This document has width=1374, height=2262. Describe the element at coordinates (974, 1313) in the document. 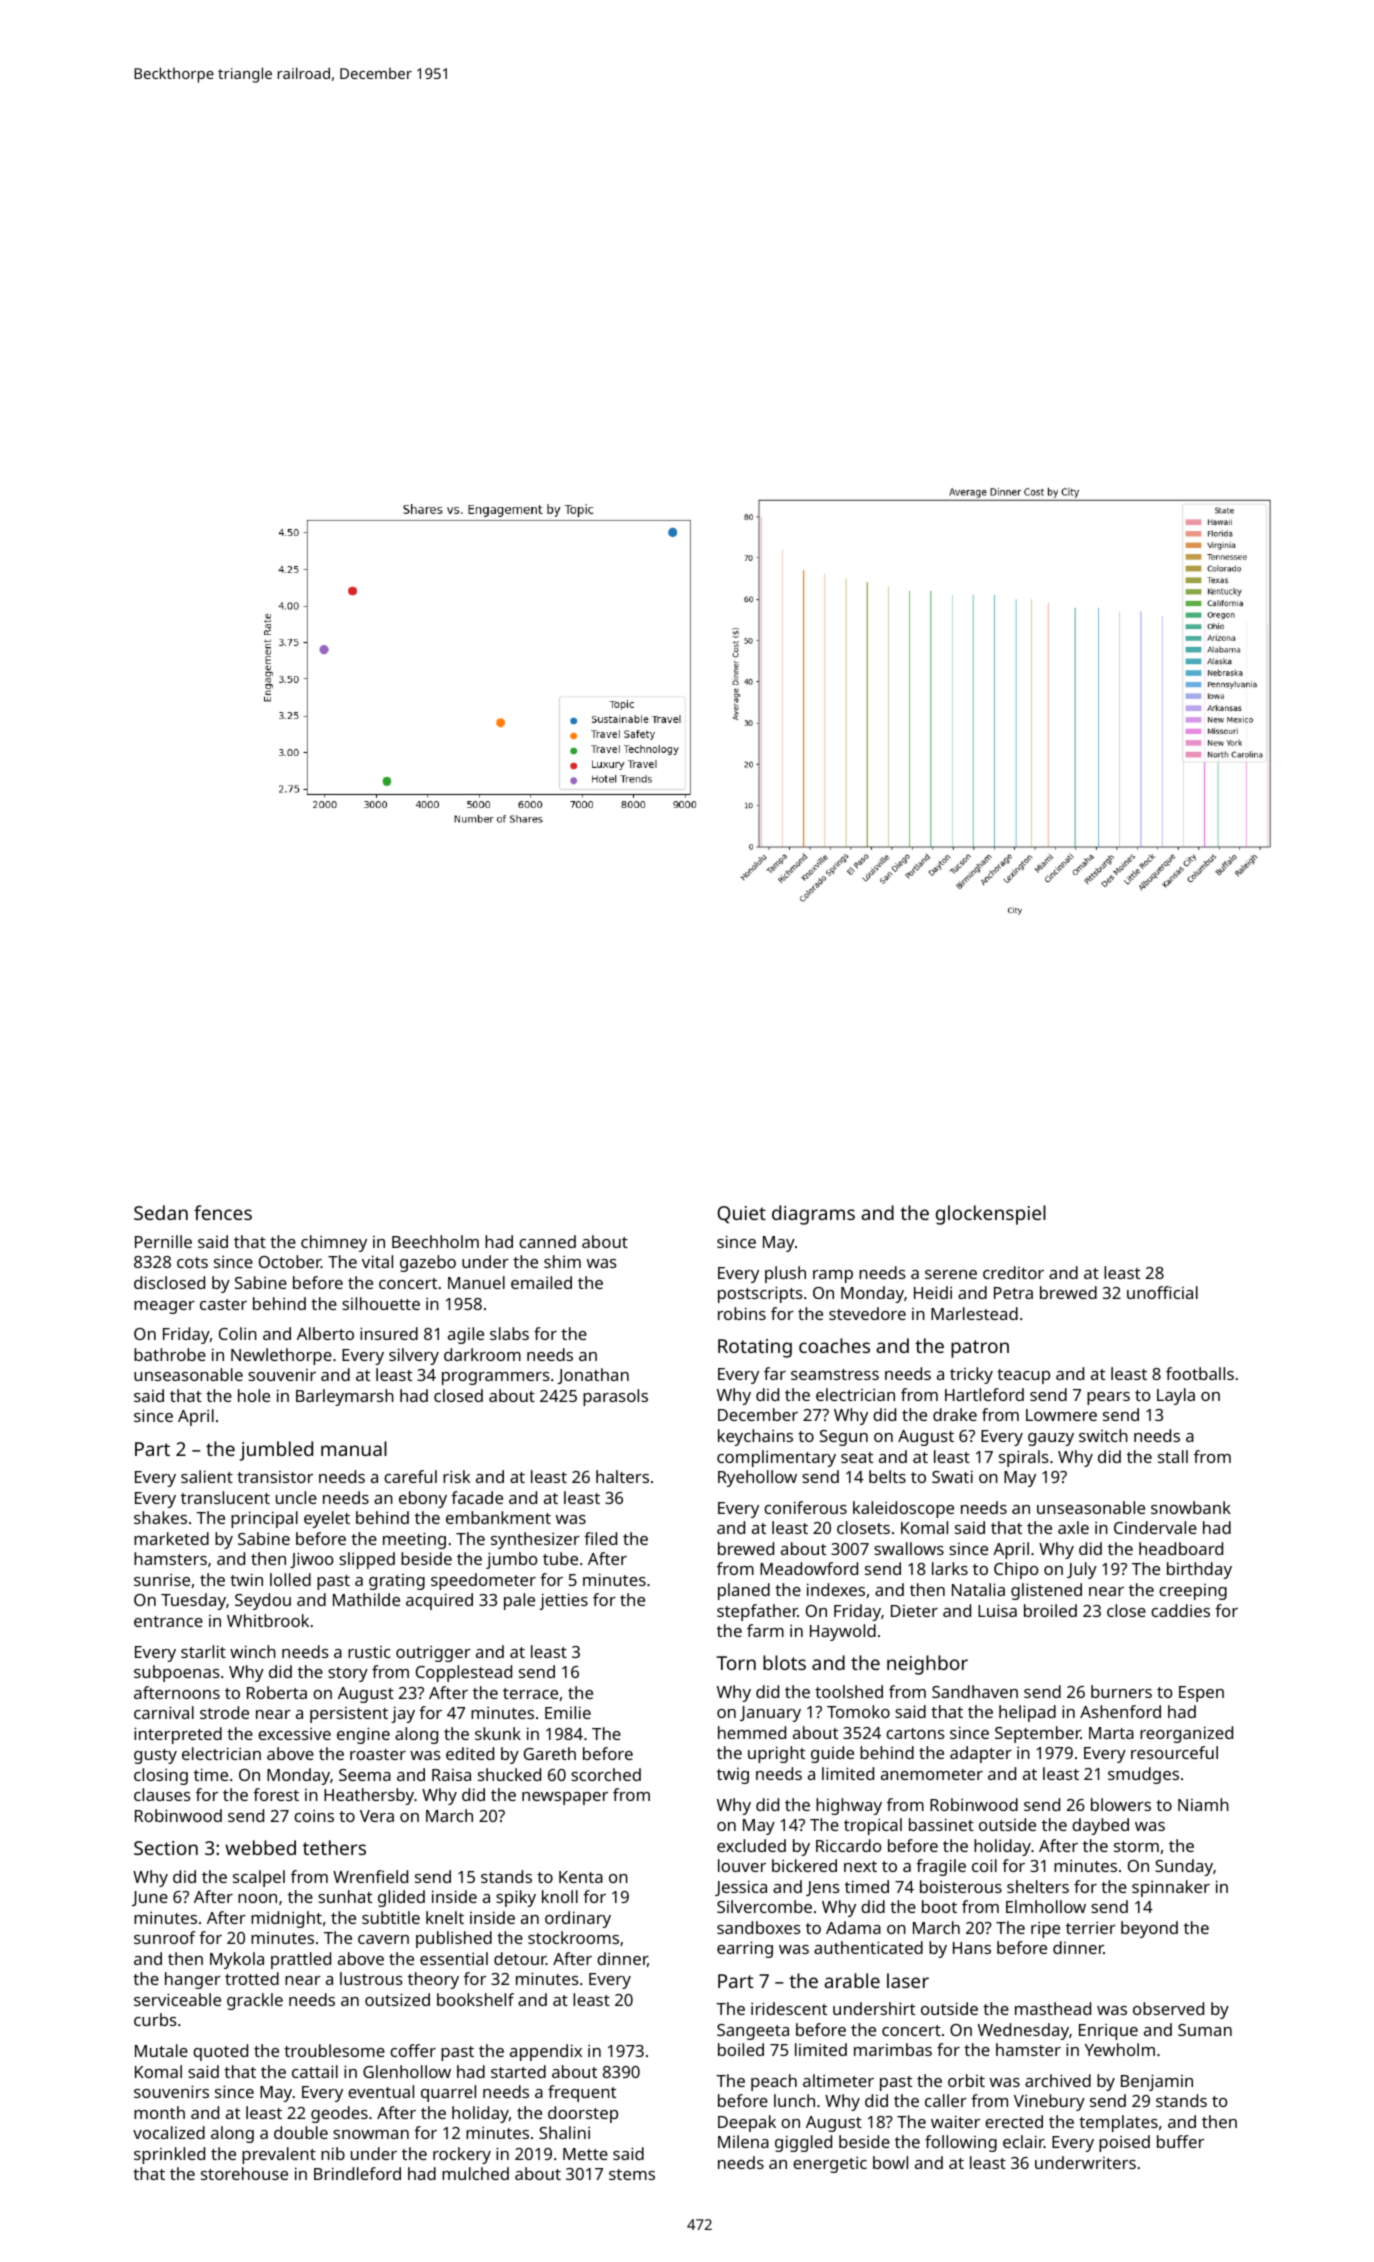

I see `Marlestead` at that location.
